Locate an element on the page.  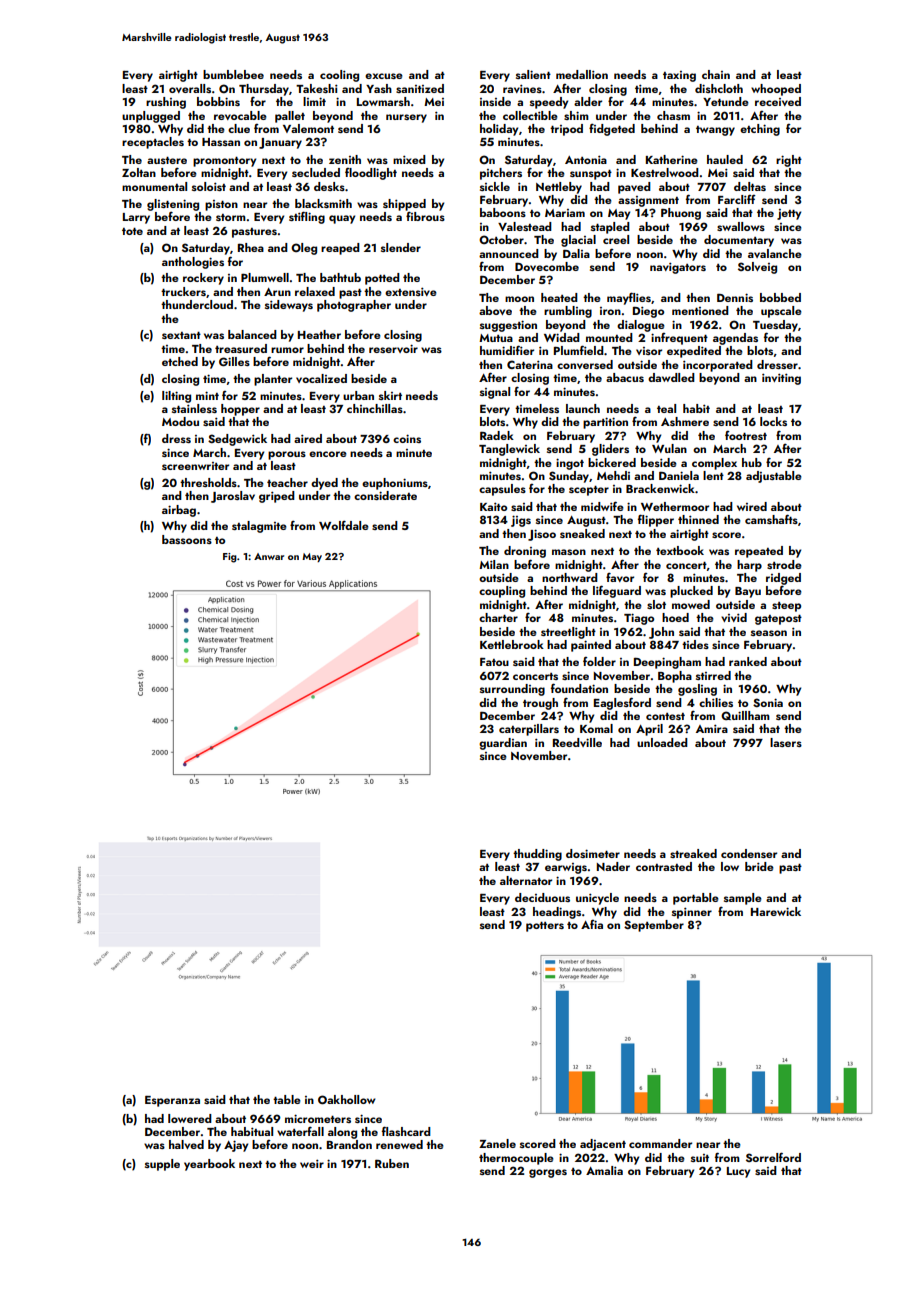
strode is located at coordinates (784, 564).
